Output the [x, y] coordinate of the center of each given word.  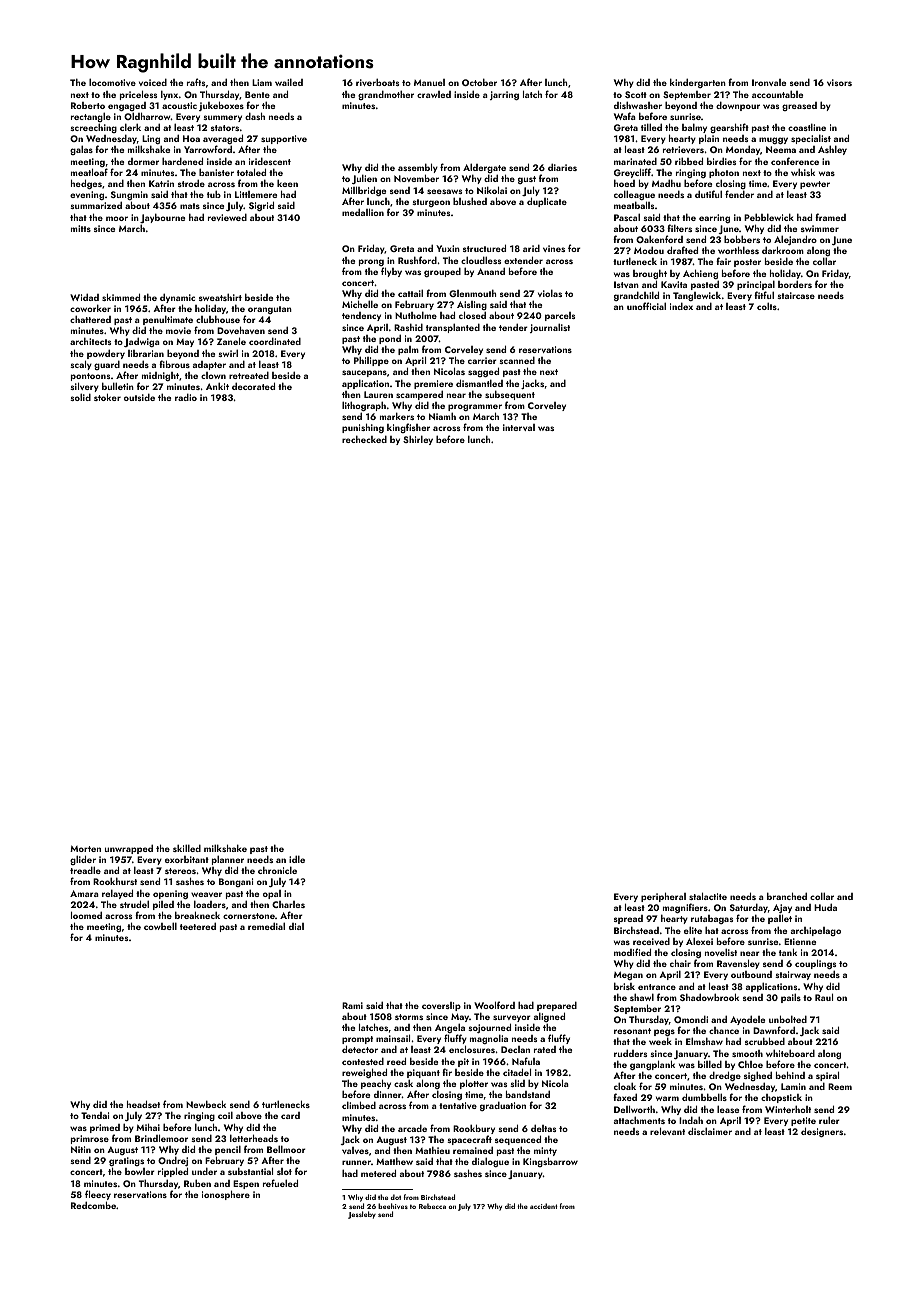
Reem [840, 1086]
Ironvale [769, 82]
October [479, 82]
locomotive [112, 82]
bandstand [528, 1094]
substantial [250, 1171]
